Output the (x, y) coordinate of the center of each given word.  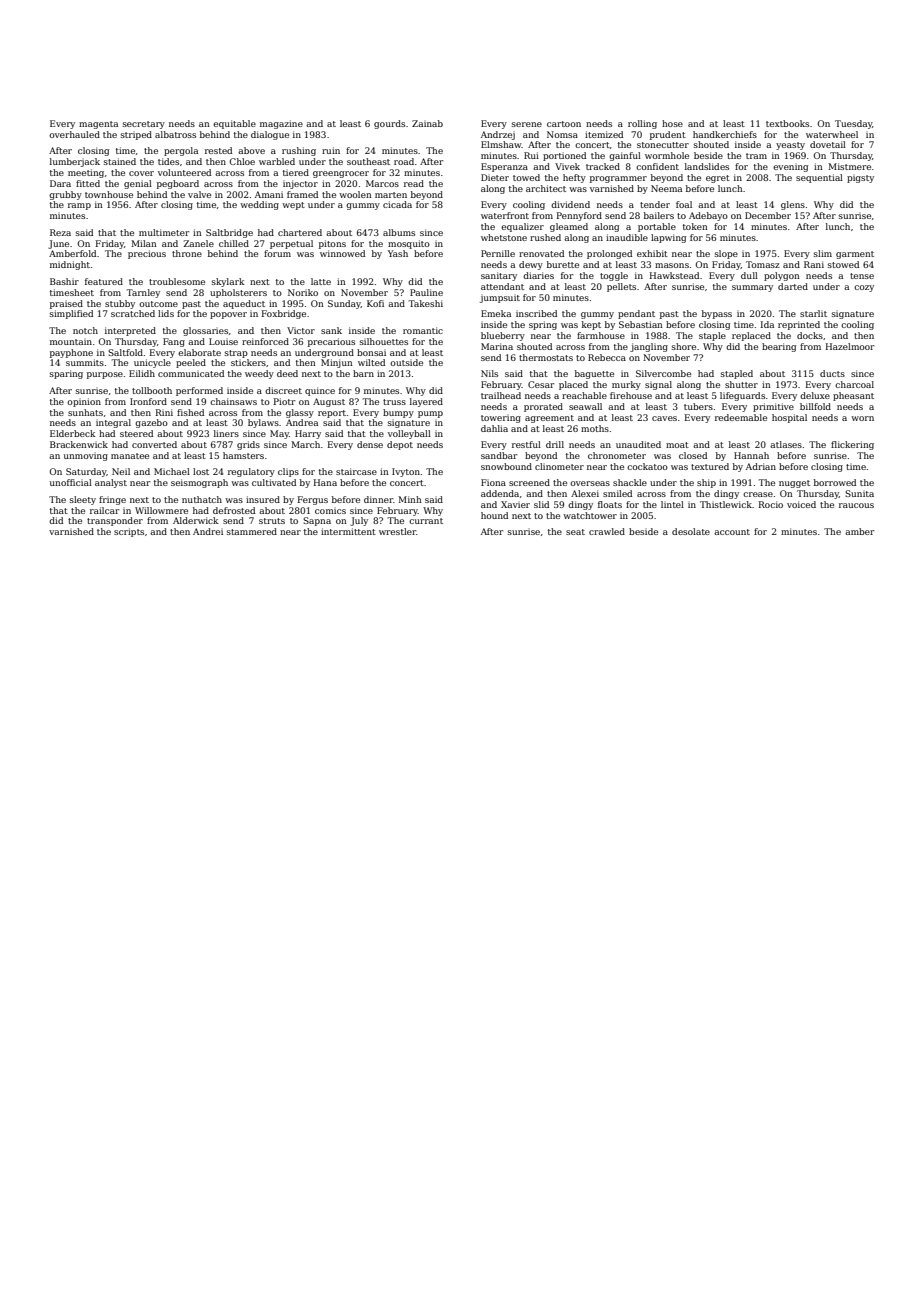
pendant (636, 314)
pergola (181, 151)
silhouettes (384, 341)
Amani (269, 194)
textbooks (787, 123)
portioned (564, 156)
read (414, 183)
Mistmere (849, 166)
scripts (129, 532)
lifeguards (742, 396)
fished (190, 412)
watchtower (590, 515)
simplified (71, 314)
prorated (543, 407)
